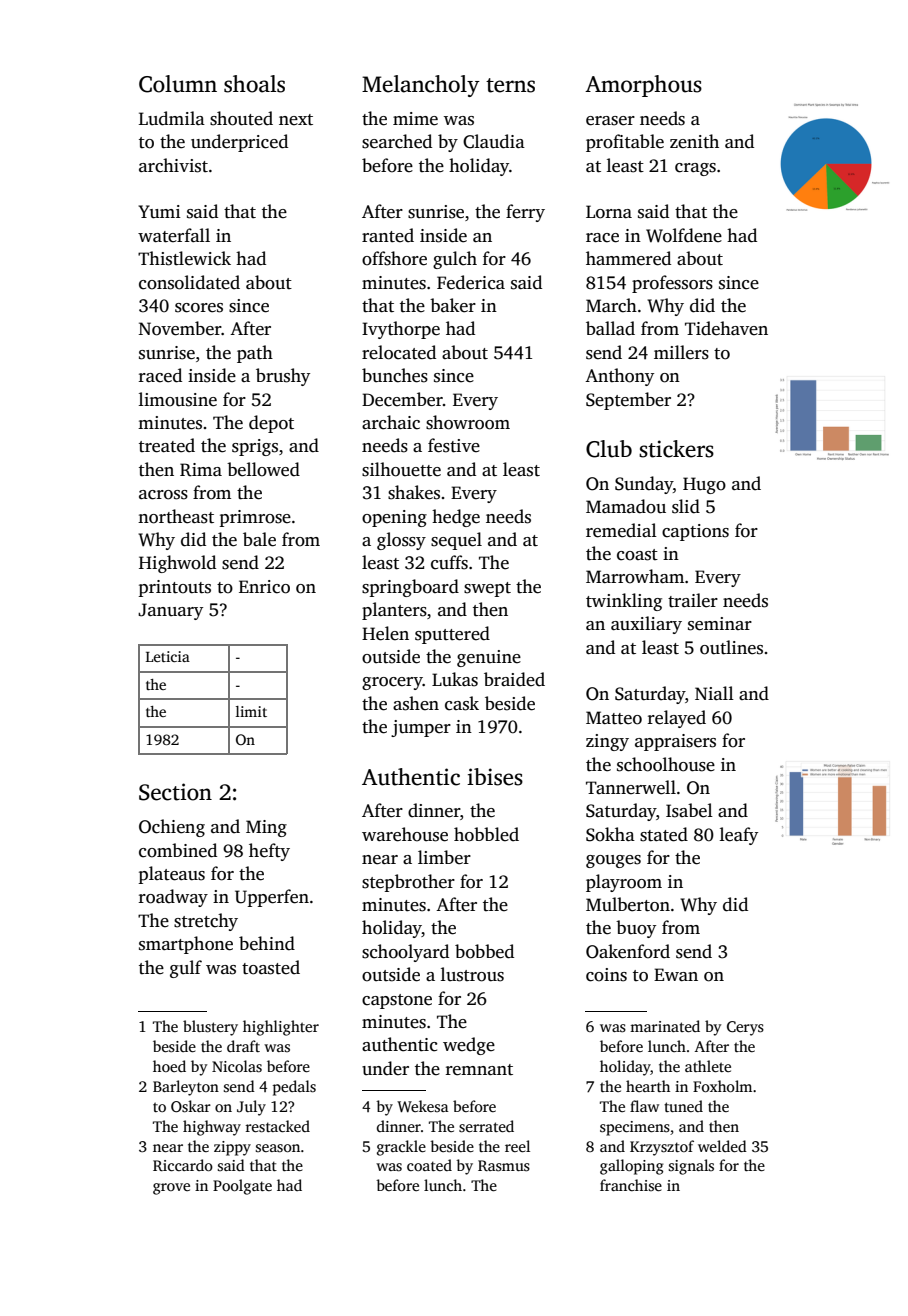 Image resolution: width=908 pixels, height=1316 pixels. I want to click on Tidehaven, so click(726, 328).
